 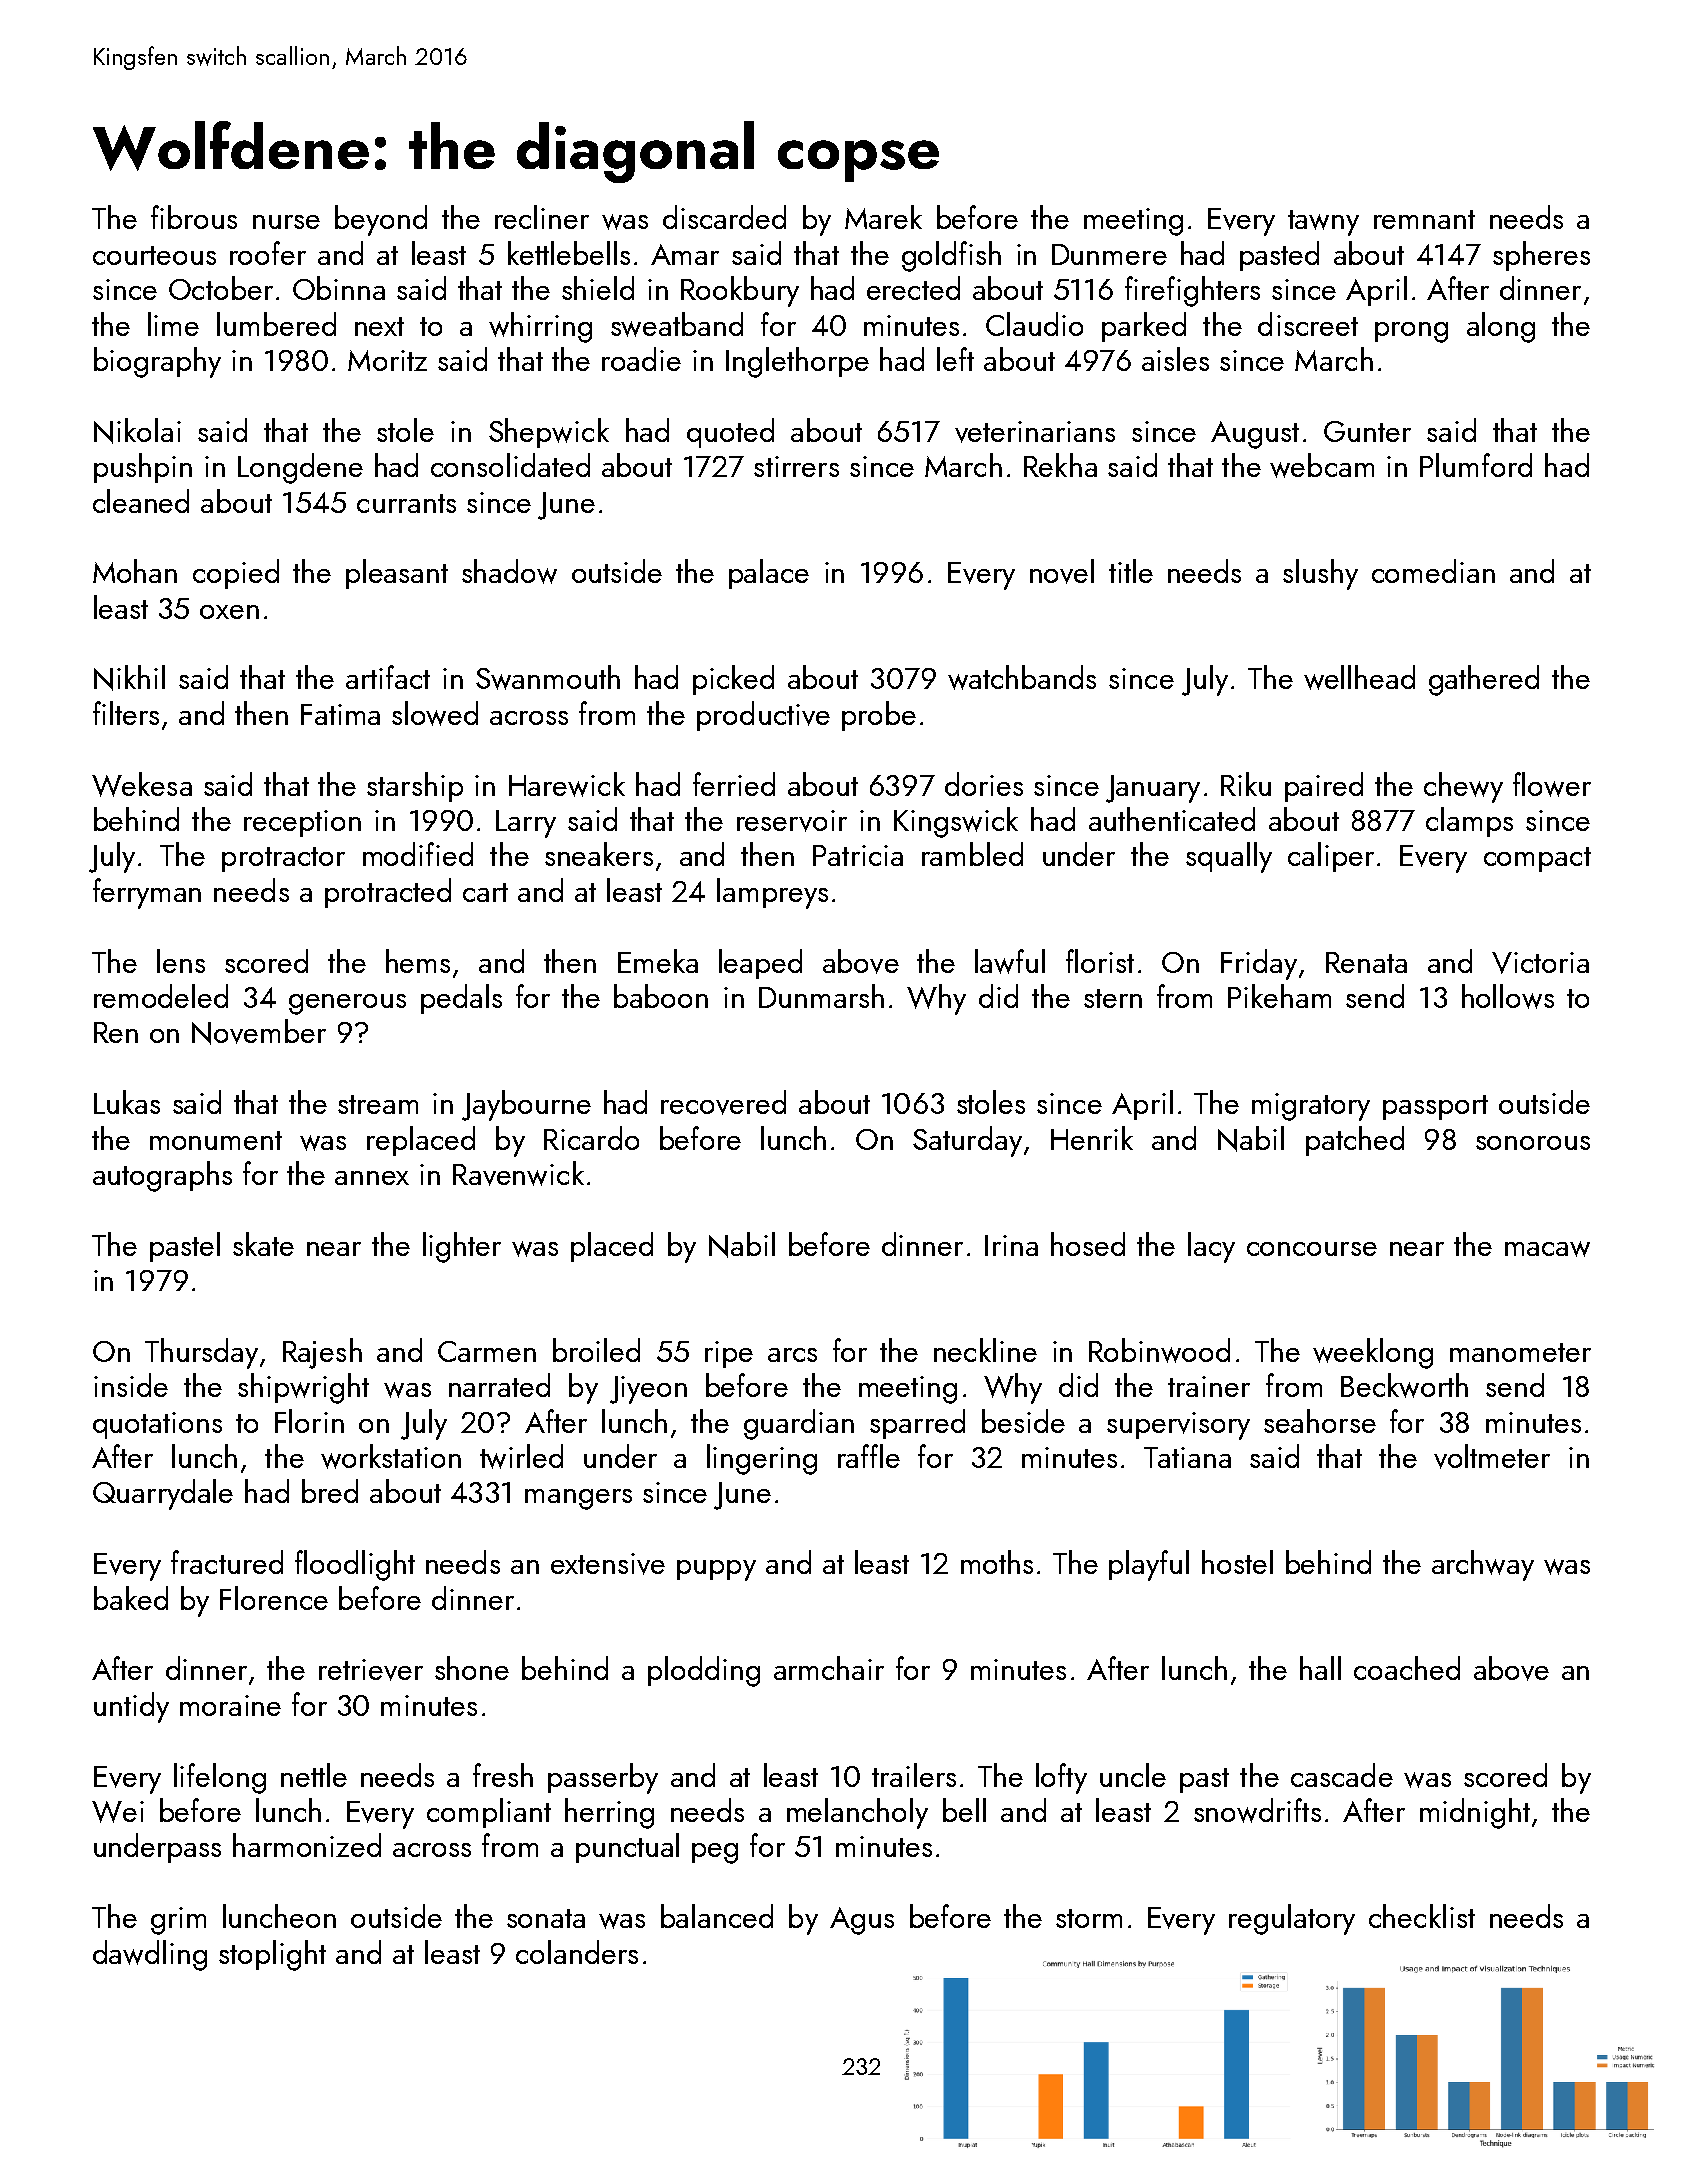 What do you see at coordinates (609, 1813) in the document?
I see `herring` at bounding box center [609, 1813].
